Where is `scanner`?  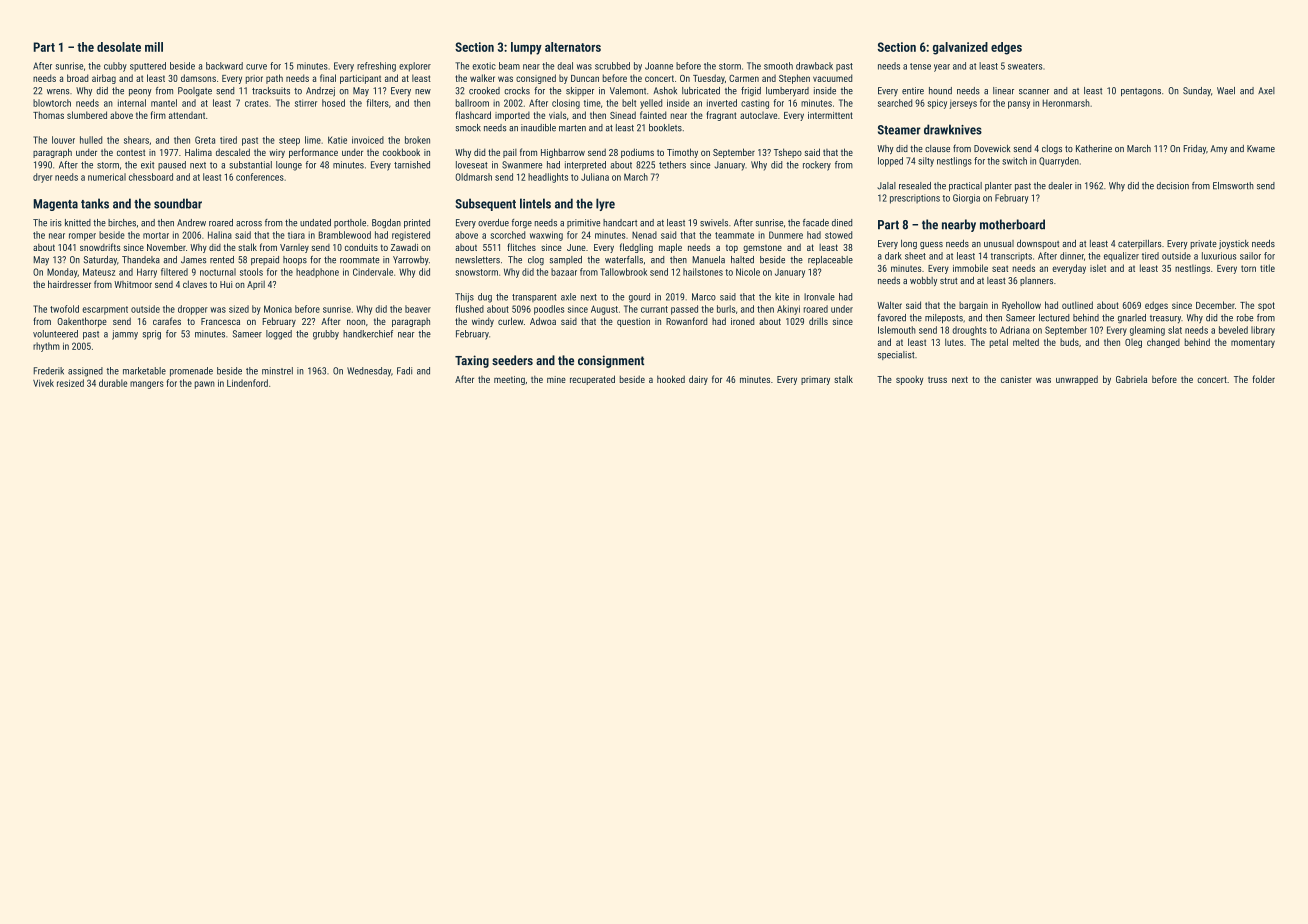 scanner is located at coordinates (1034, 92).
